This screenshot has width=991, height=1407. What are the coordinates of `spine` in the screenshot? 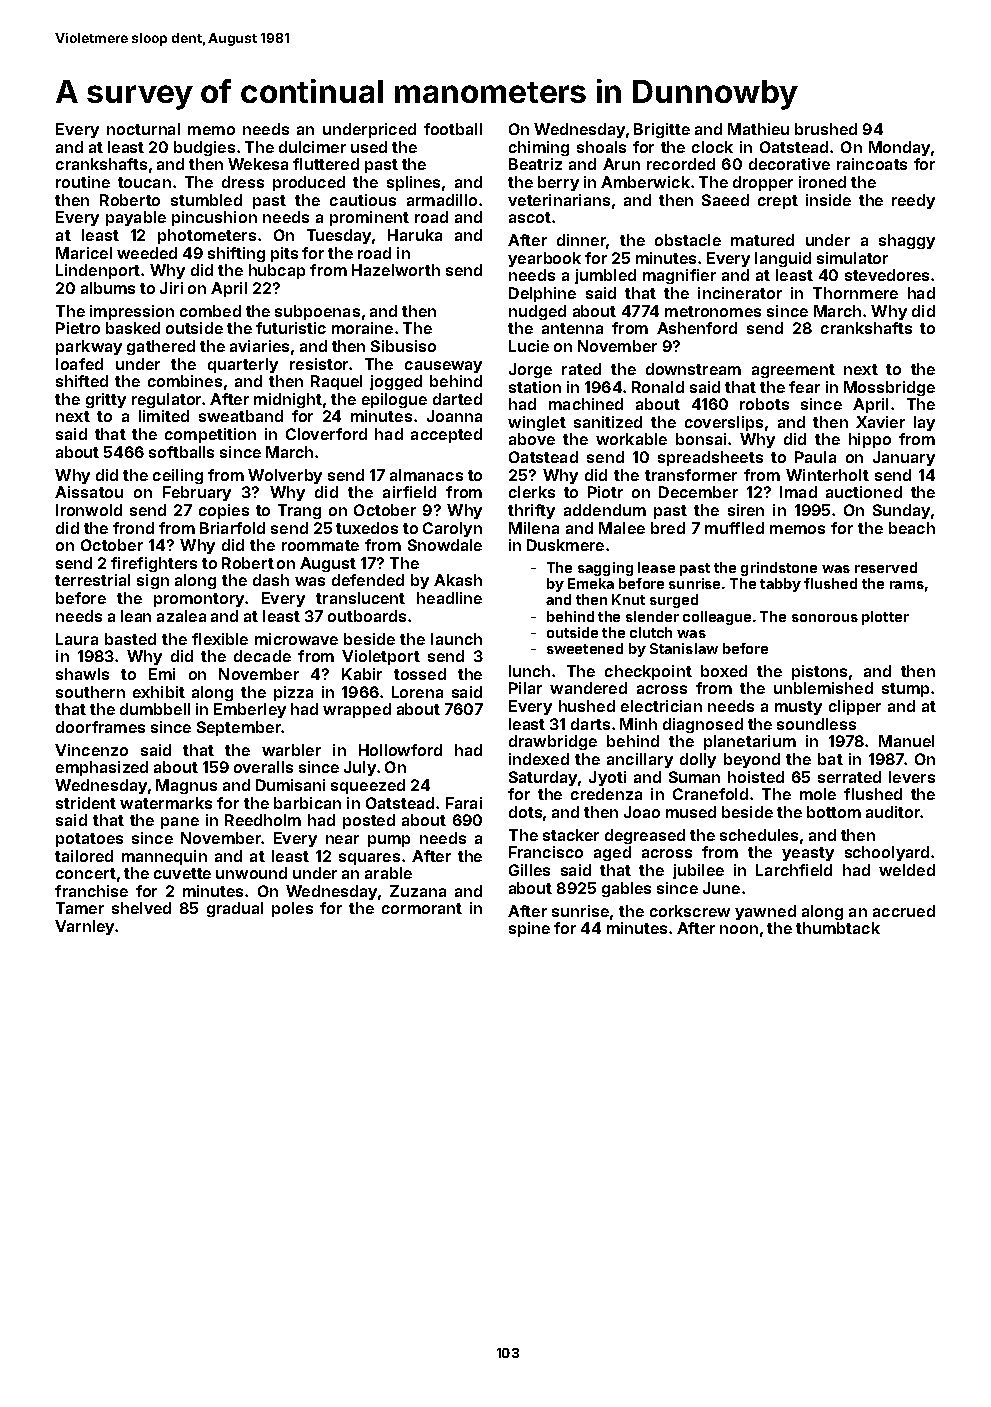 It's located at (529, 929).
